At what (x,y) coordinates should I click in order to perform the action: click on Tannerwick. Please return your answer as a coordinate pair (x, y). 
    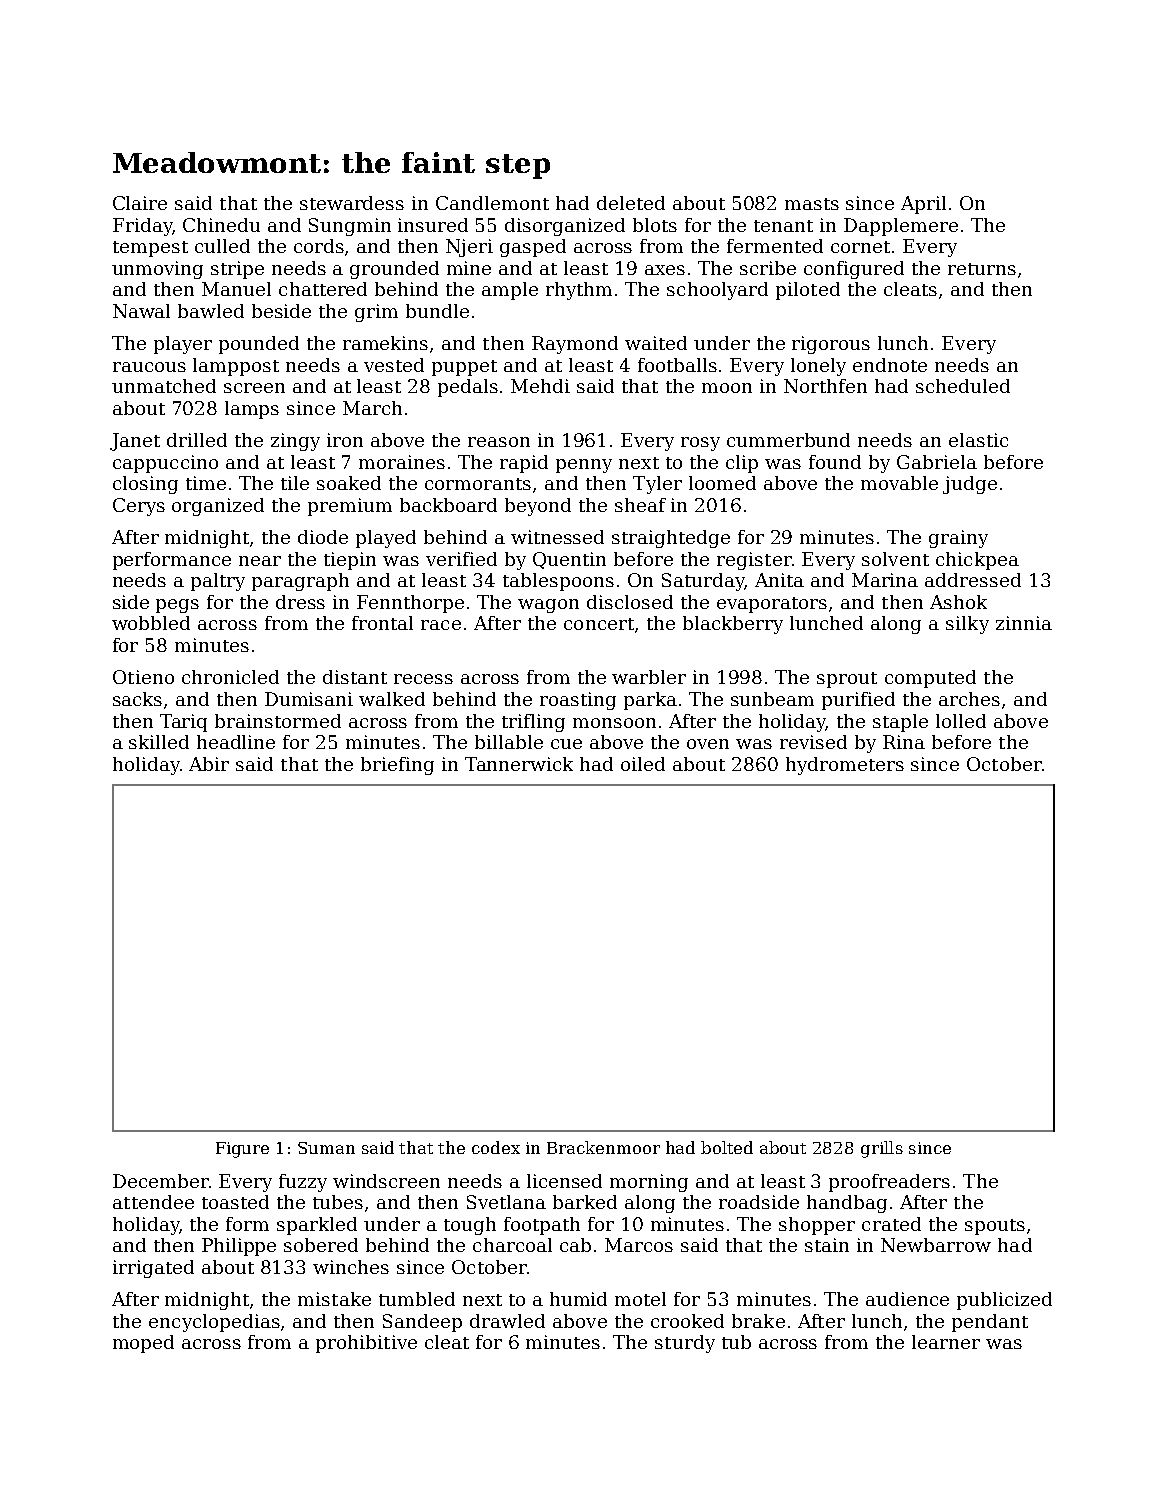
    Looking at the image, I should click on (519, 764).
